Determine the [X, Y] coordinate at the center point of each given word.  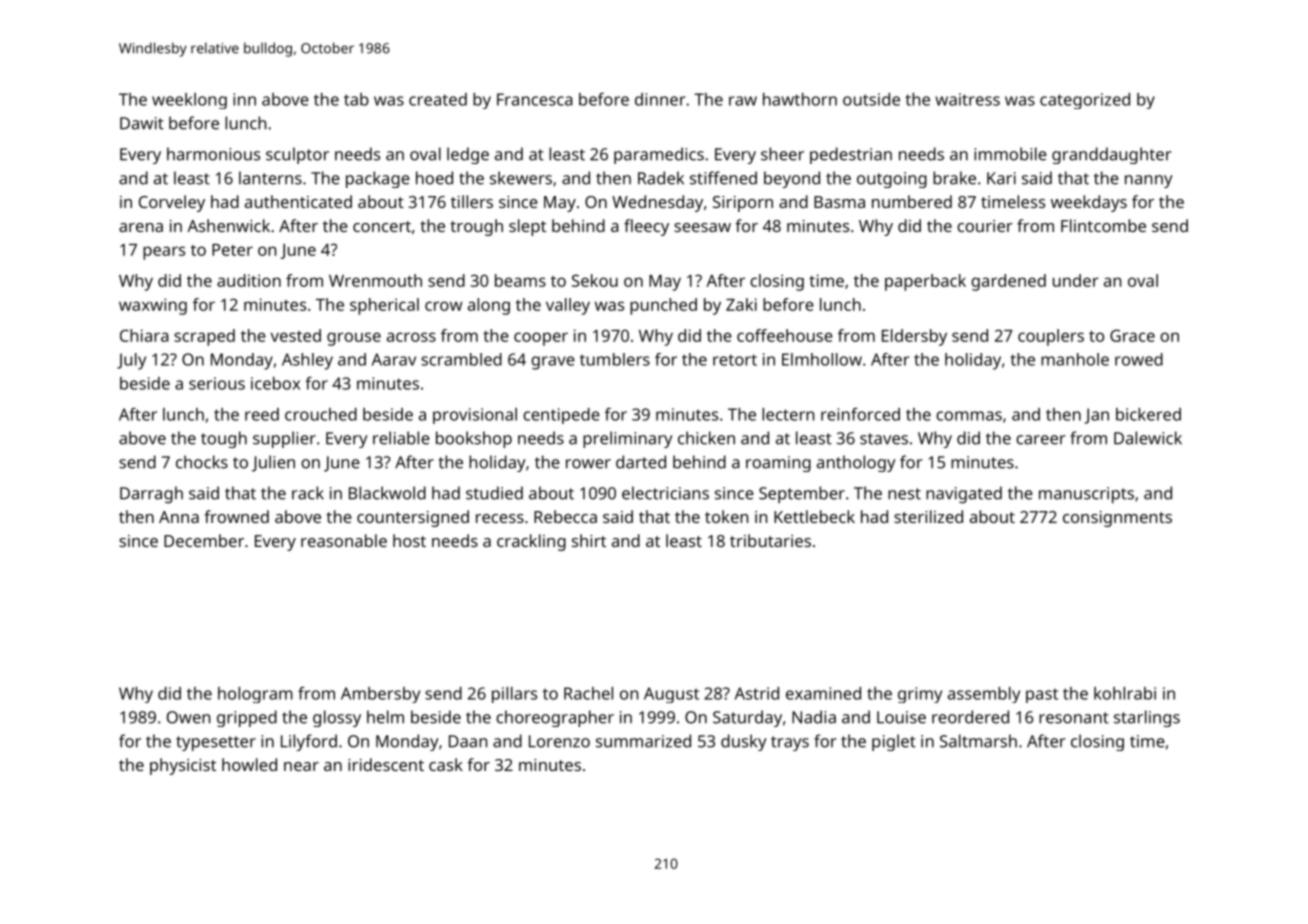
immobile [1010, 154]
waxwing [153, 306]
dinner [660, 99]
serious [217, 383]
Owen [188, 717]
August [671, 695]
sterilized [928, 516]
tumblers [615, 359]
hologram [255, 695]
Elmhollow [822, 359]
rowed [1139, 359]
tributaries [770, 540]
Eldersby [914, 337]
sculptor [297, 155]
